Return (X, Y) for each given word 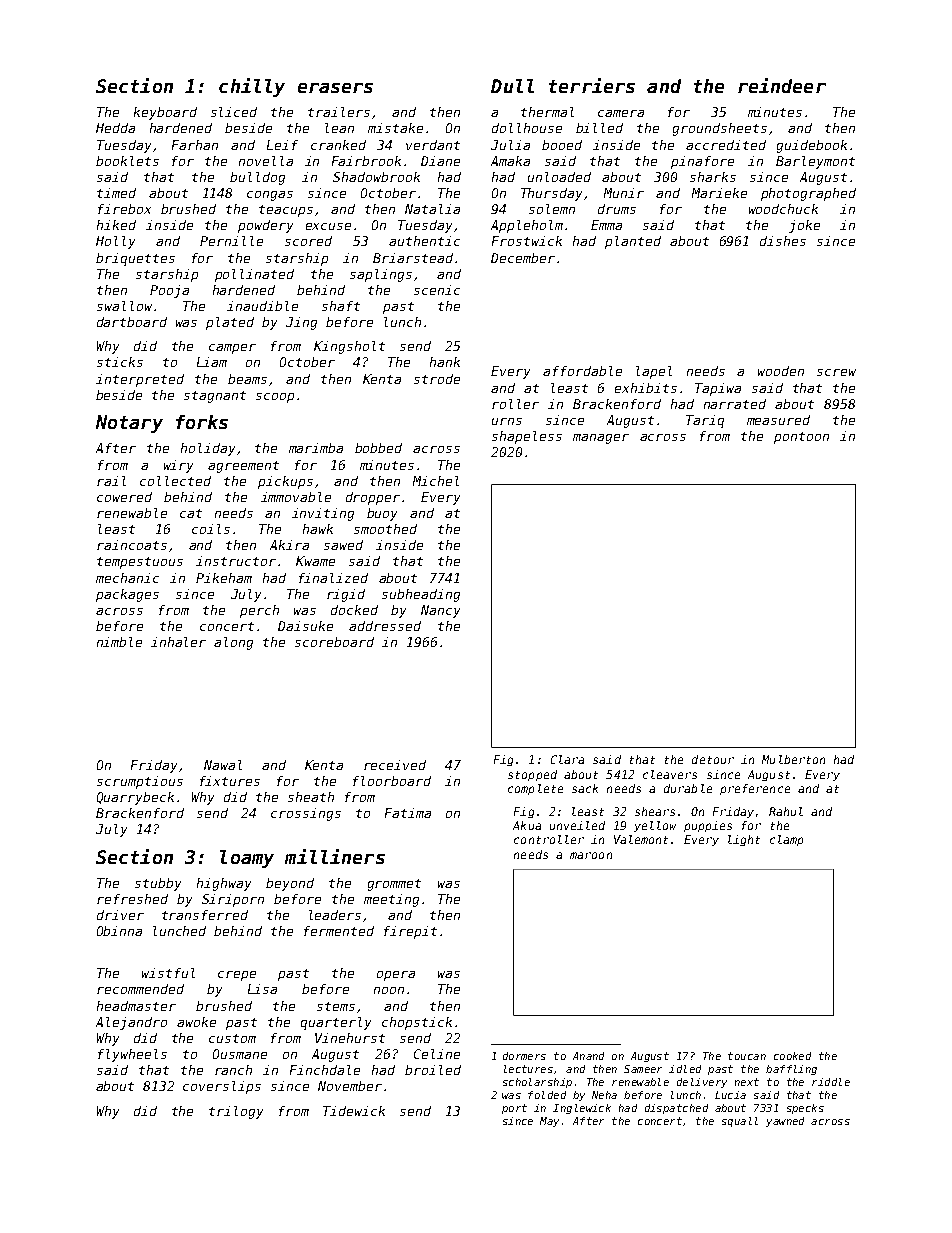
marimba (316, 448)
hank (445, 362)
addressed (385, 626)
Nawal (223, 765)
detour (713, 759)
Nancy (440, 611)
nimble (119, 642)
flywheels (132, 1055)
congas (270, 196)
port (514, 1109)
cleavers (670, 774)
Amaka (510, 161)
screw (836, 372)
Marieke (719, 193)
